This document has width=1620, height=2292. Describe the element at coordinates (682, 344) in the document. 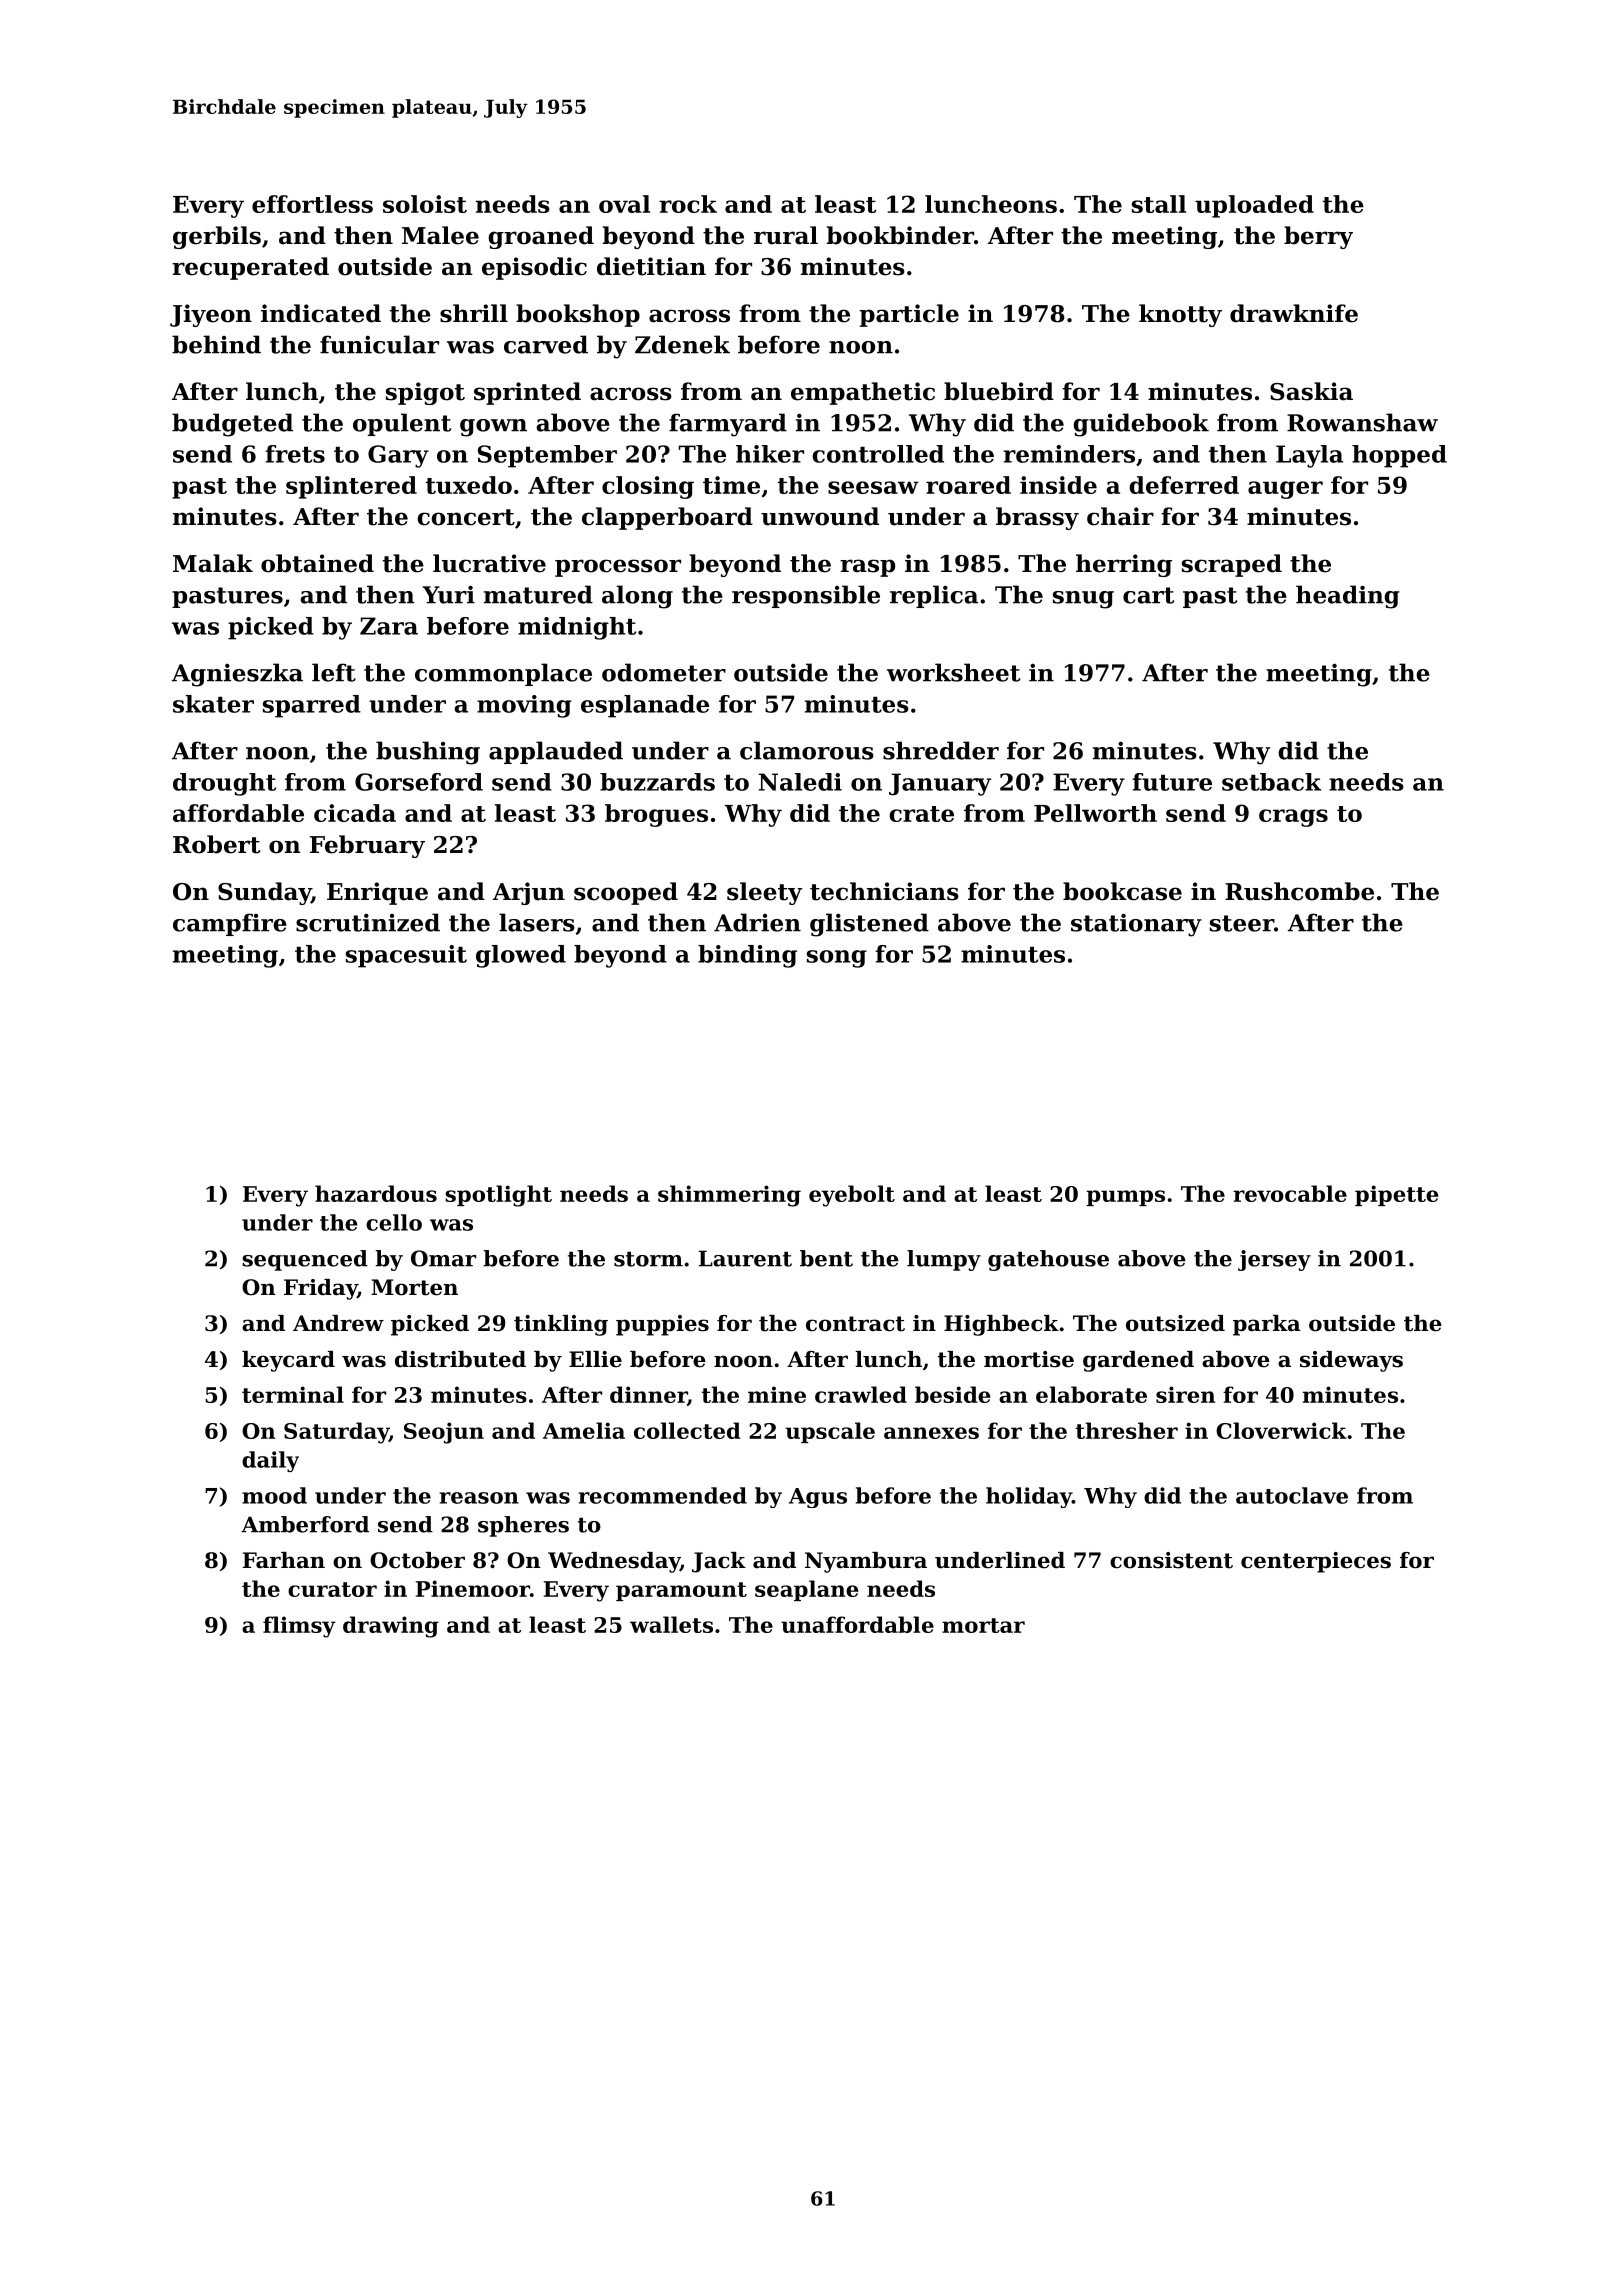

I see `Zdenek` at that location.
